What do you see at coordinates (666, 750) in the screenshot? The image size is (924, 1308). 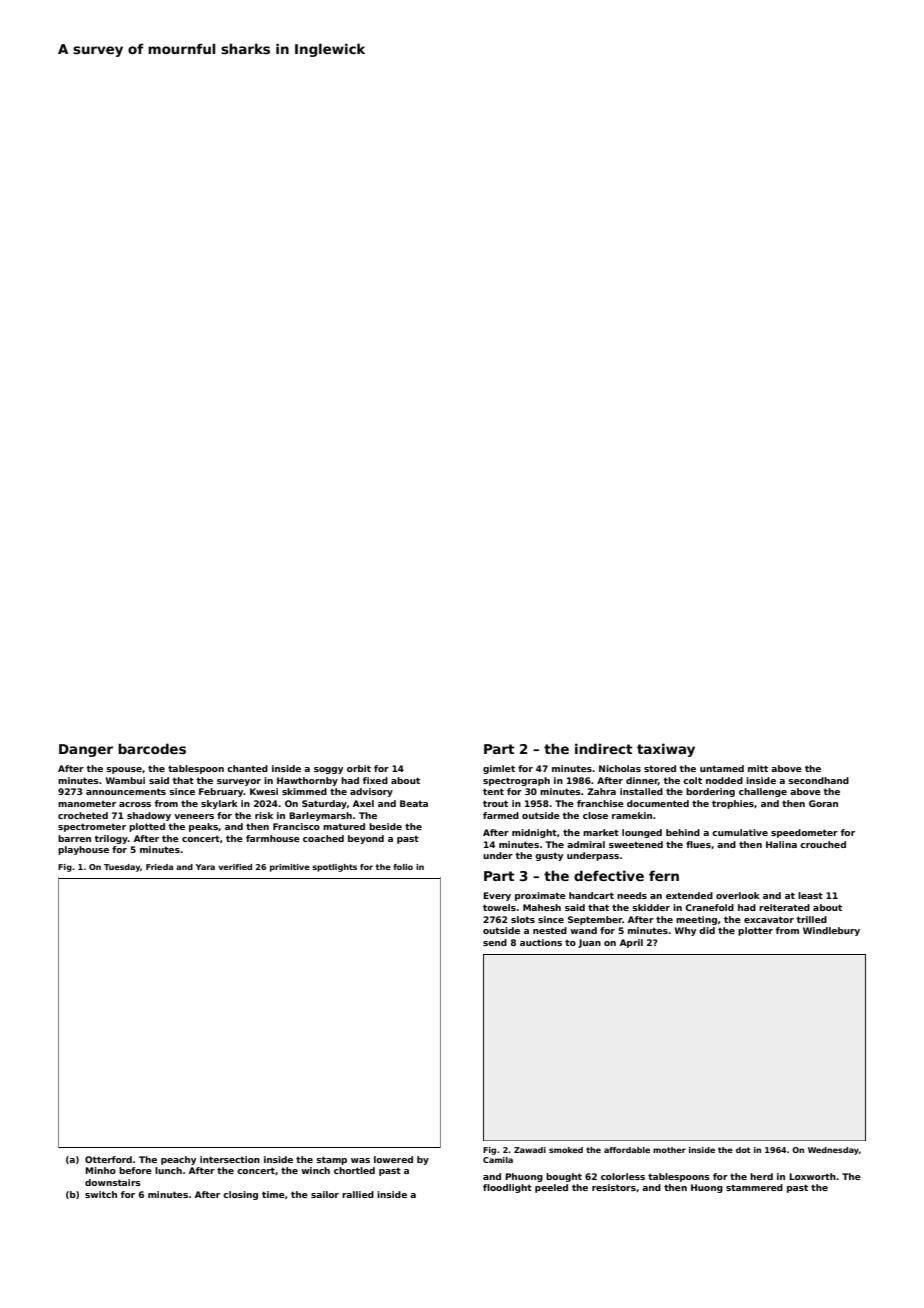 I see `taxiway` at bounding box center [666, 750].
